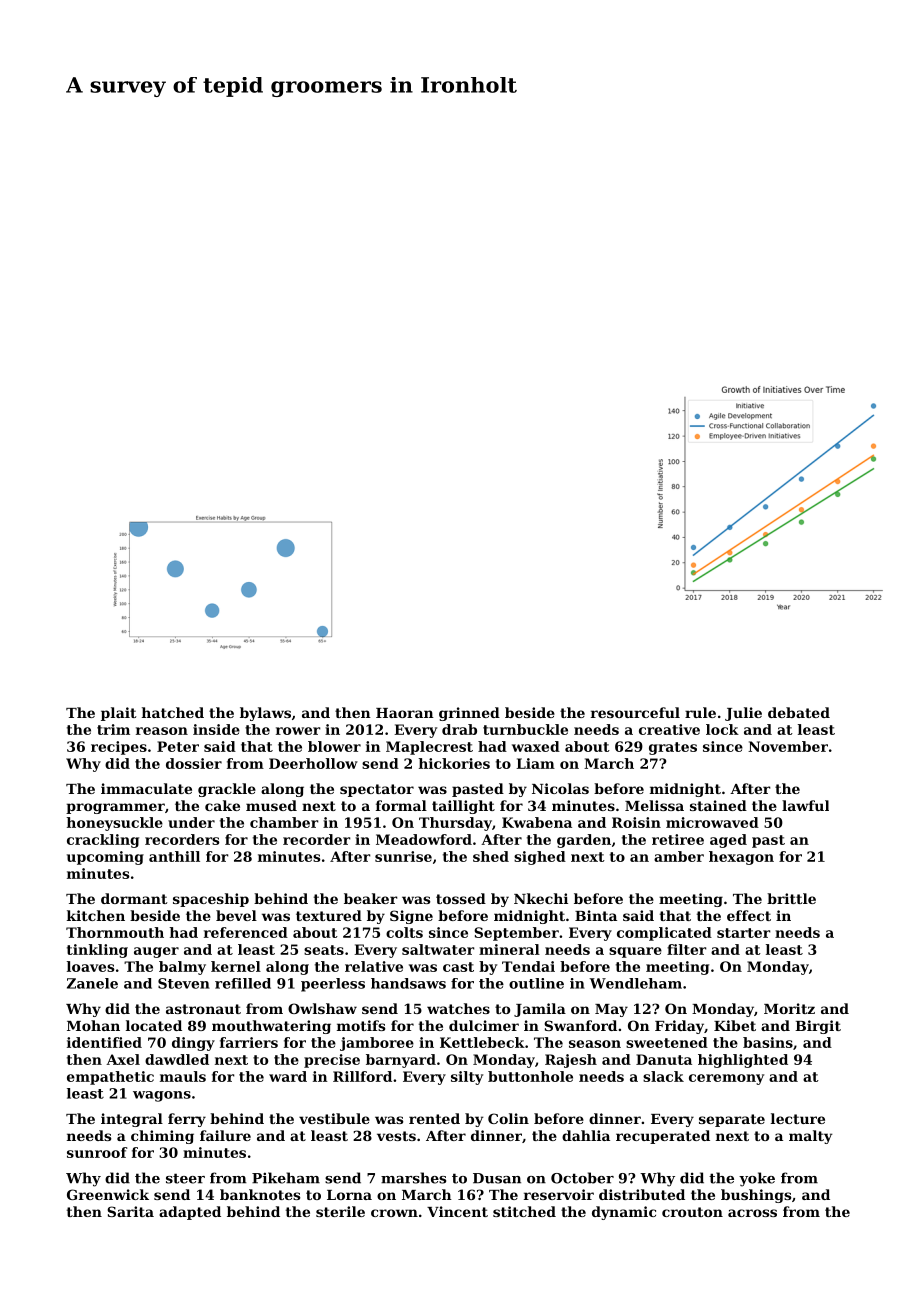 This screenshot has width=924, height=1308. Describe the element at coordinates (596, 915) in the screenshot. I see `Binta` at that location.
